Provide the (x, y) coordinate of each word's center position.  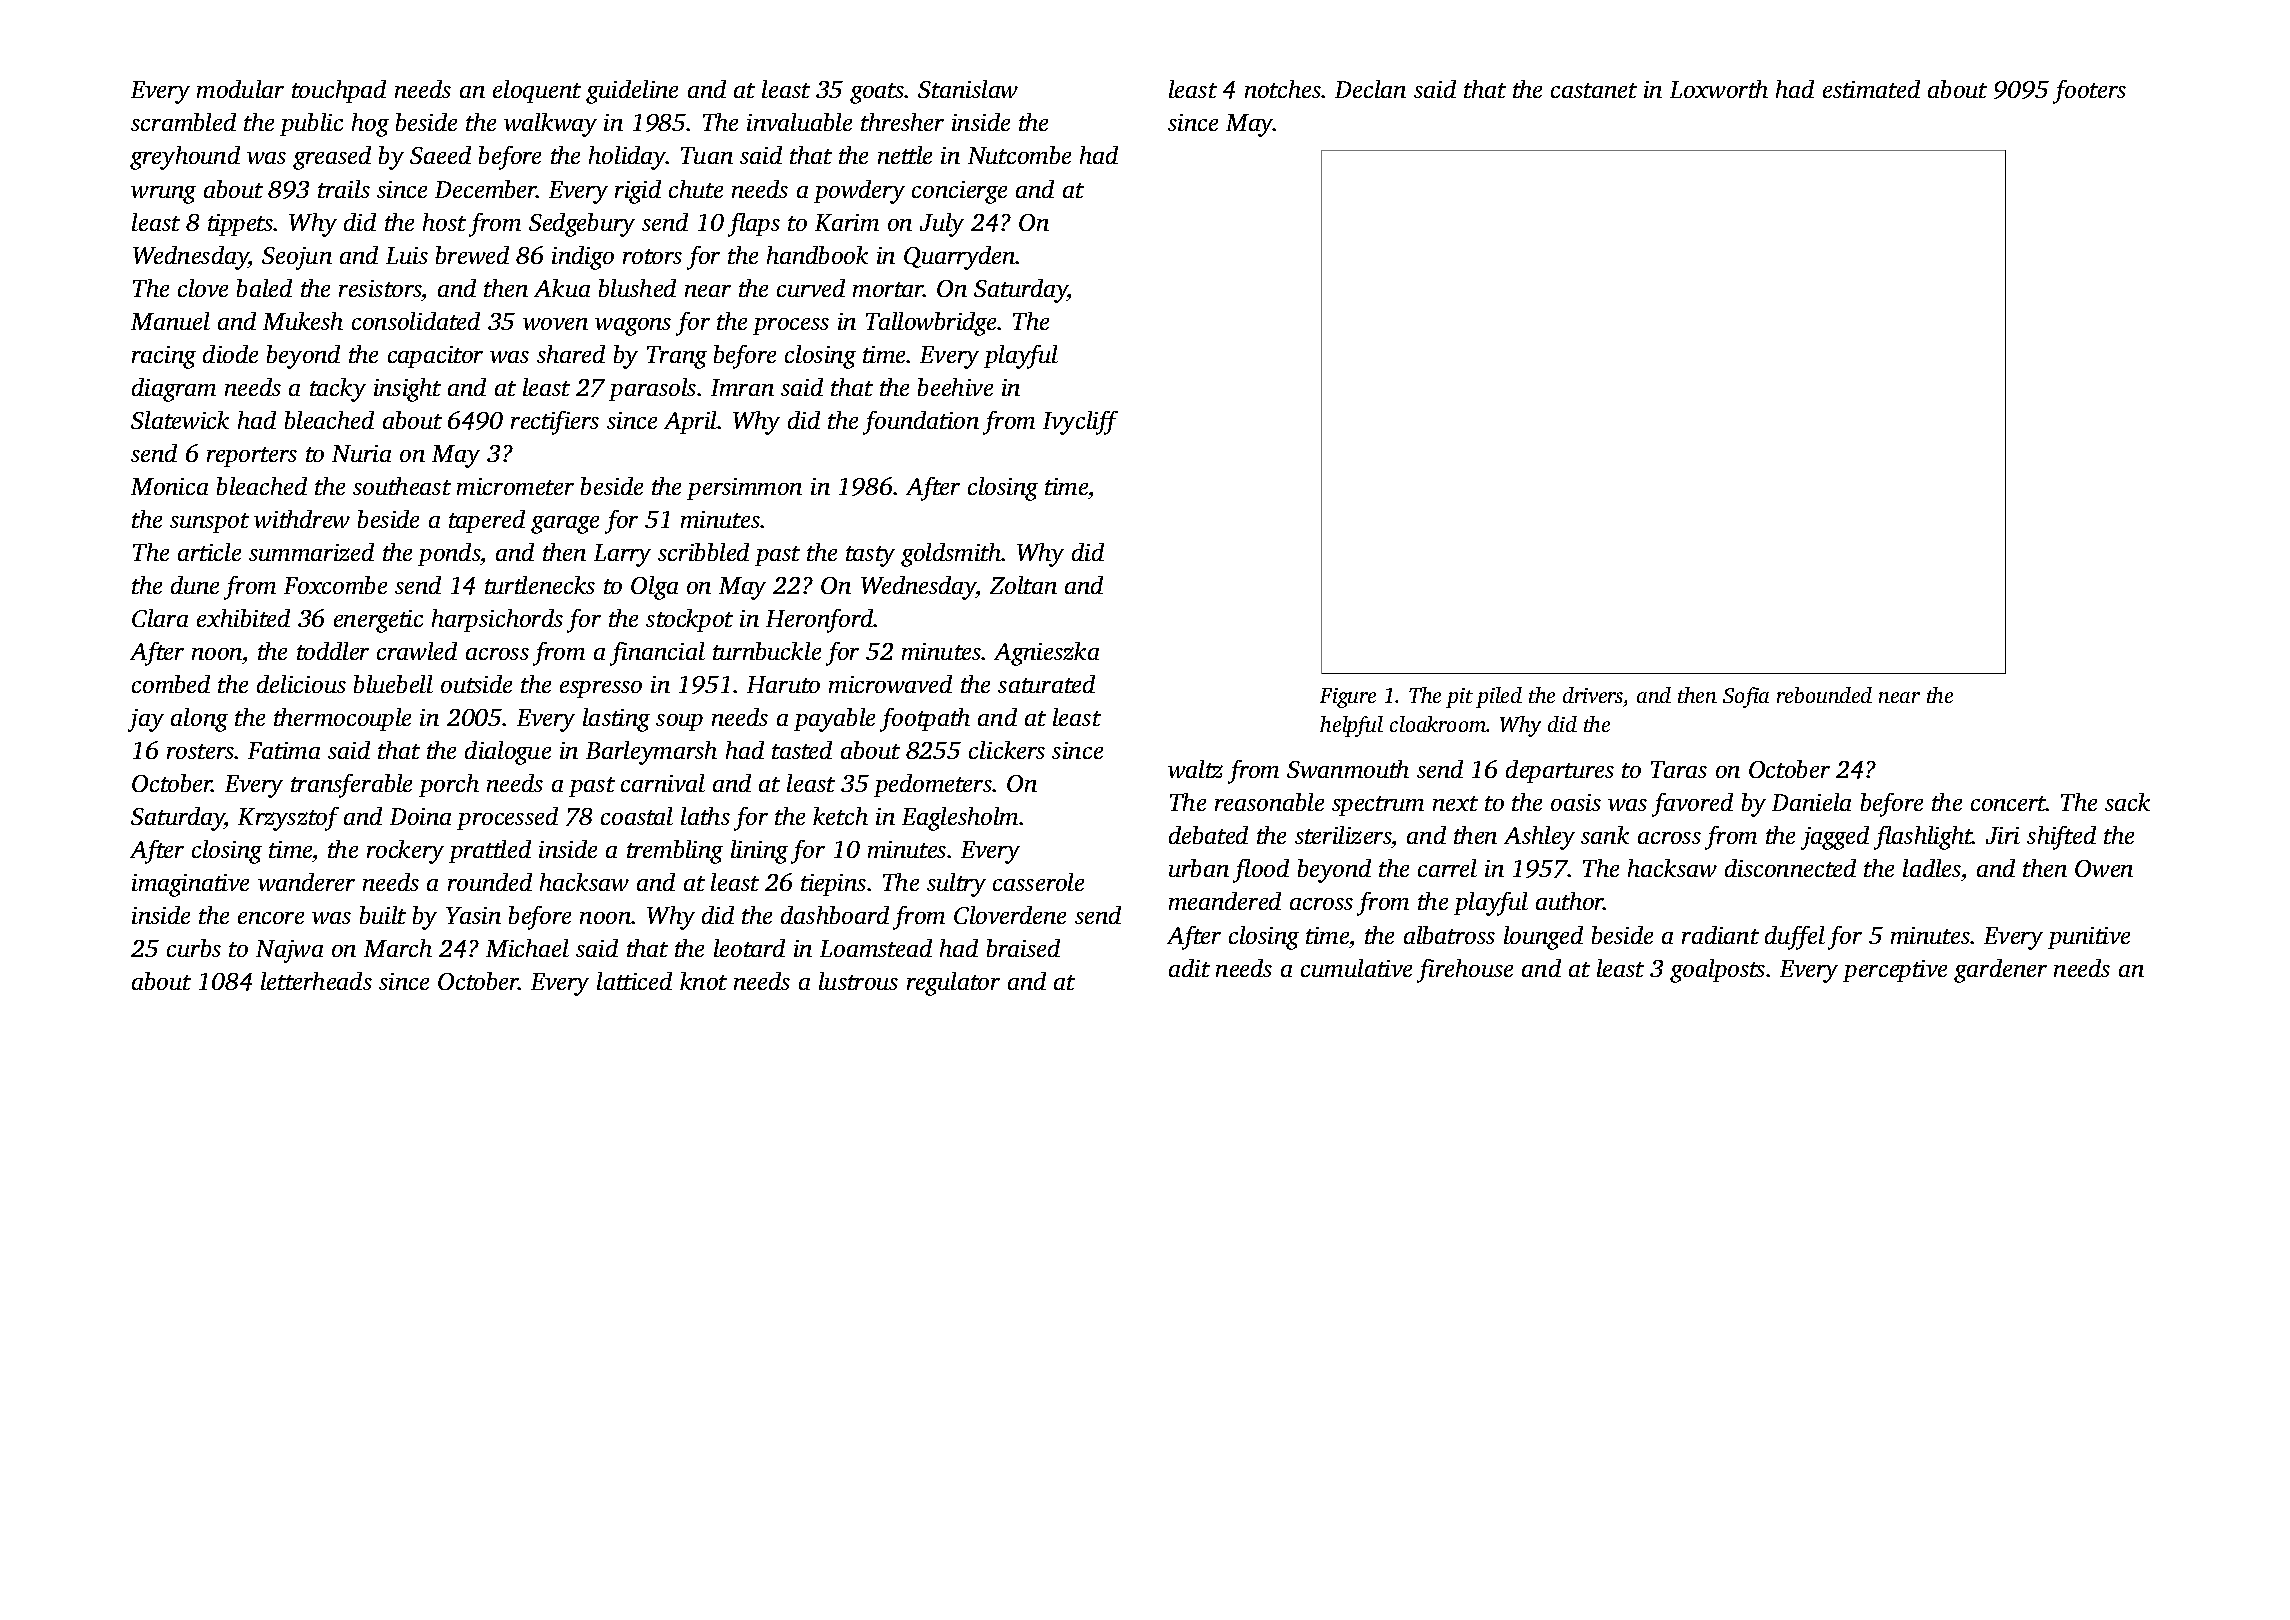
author (1570, 901)
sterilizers (1343, 837)
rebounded (1824, 695)
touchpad (339, 91)
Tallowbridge (932, 324)
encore (271, 918)
